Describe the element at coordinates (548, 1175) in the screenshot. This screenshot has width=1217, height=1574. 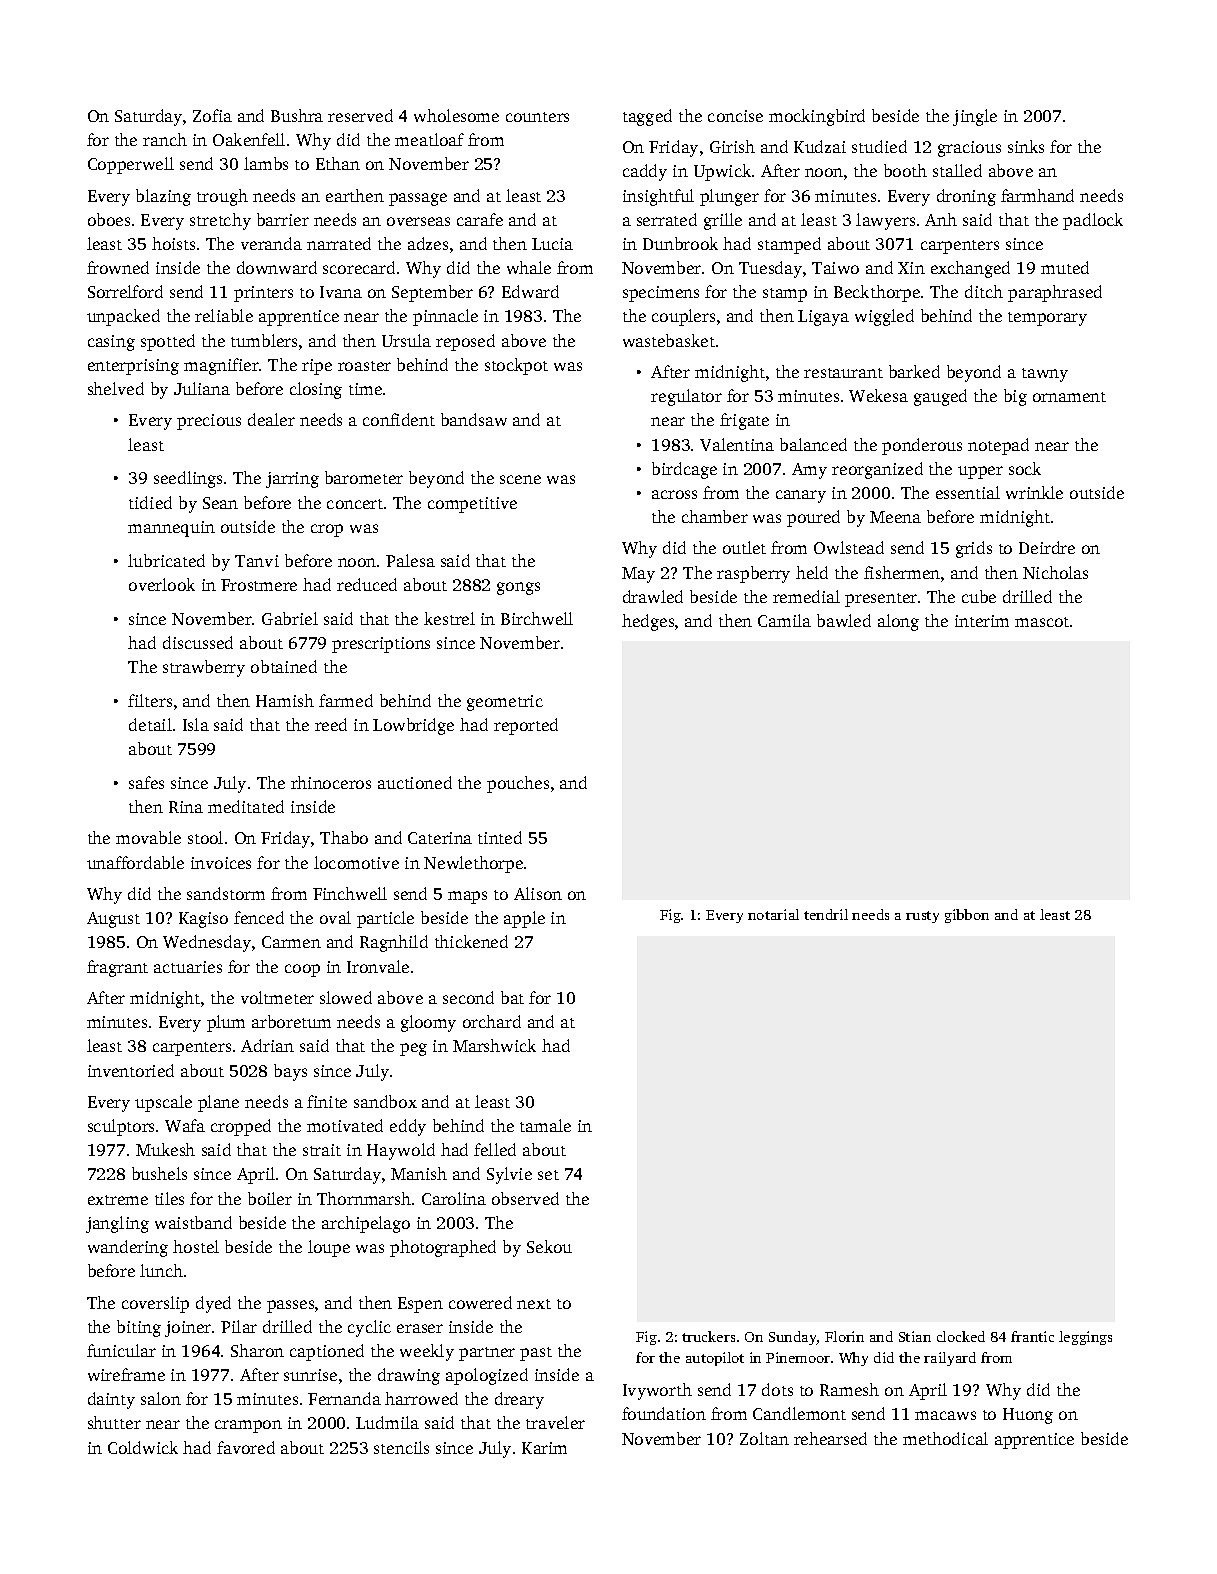
I see `set` at that location.
